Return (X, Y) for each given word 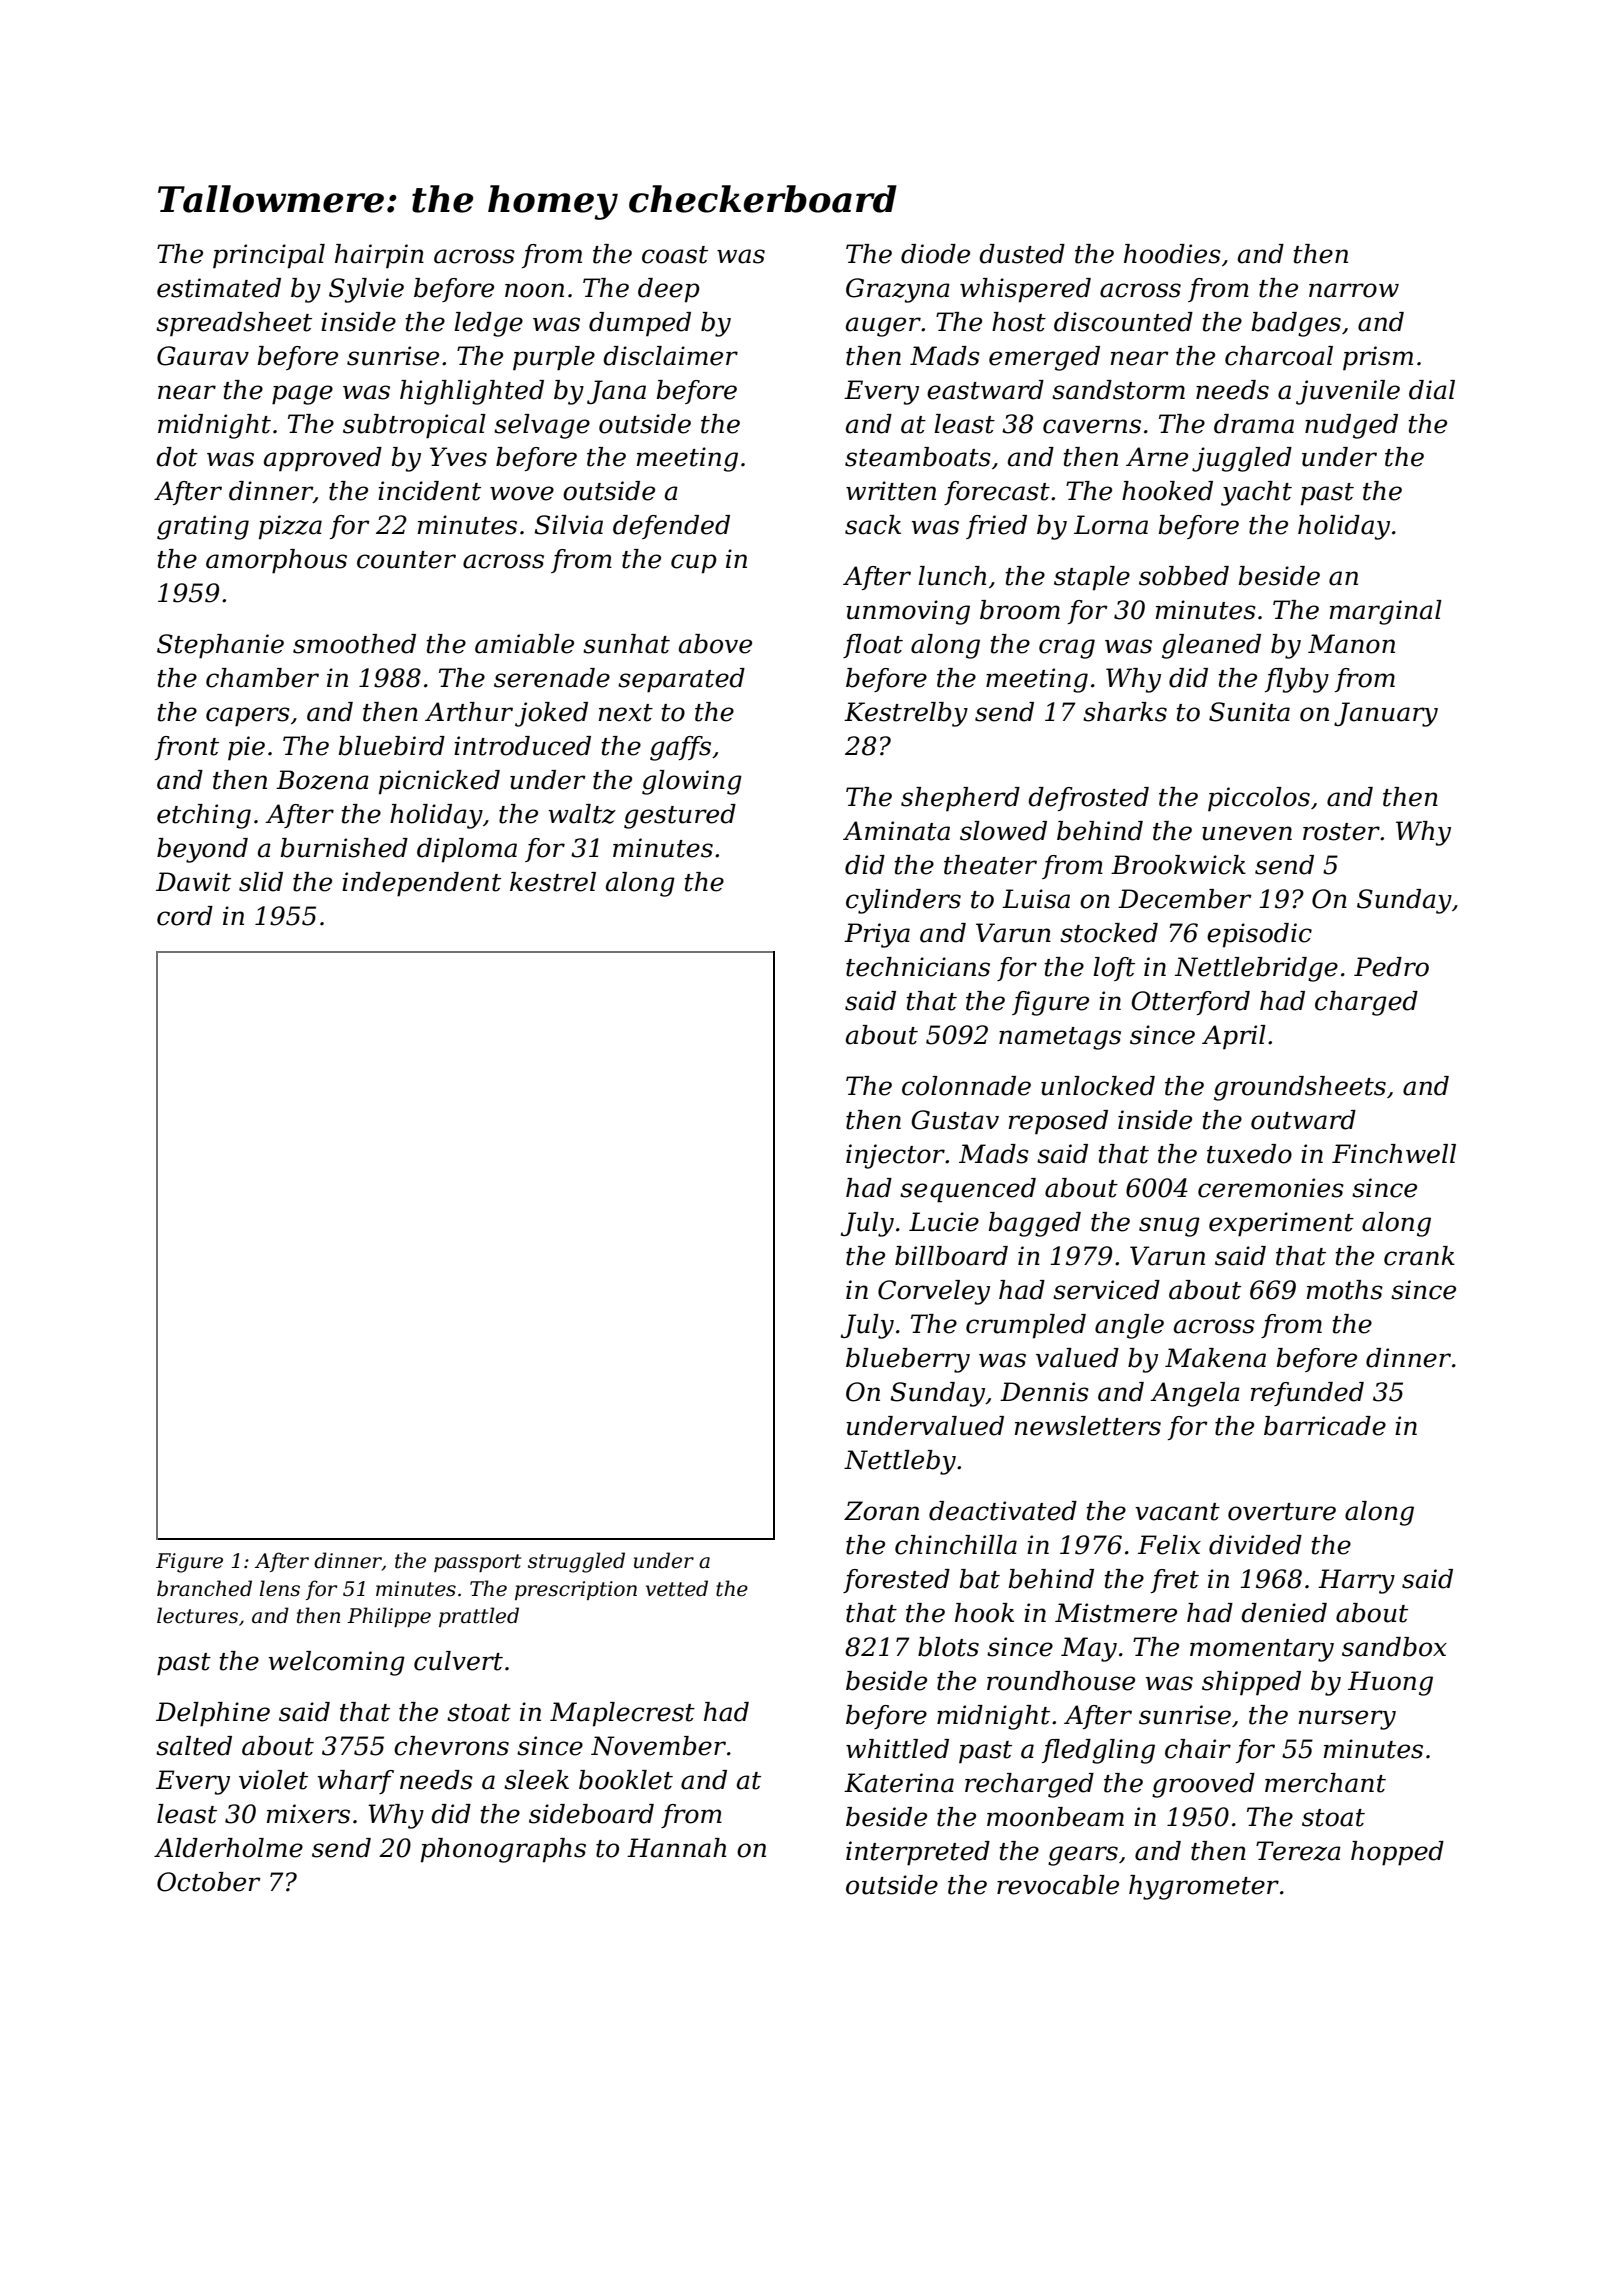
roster (1341, 832)
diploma (467, 850)
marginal (1386, 612)
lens (280, 1588)
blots (948, 1647)
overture (1282, 1512)
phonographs (503, 1850)
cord (185, 916)
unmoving (908, 612)
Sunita (1249, 712)
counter (406, 560)
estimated (219, 288)
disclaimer (670, 356)
